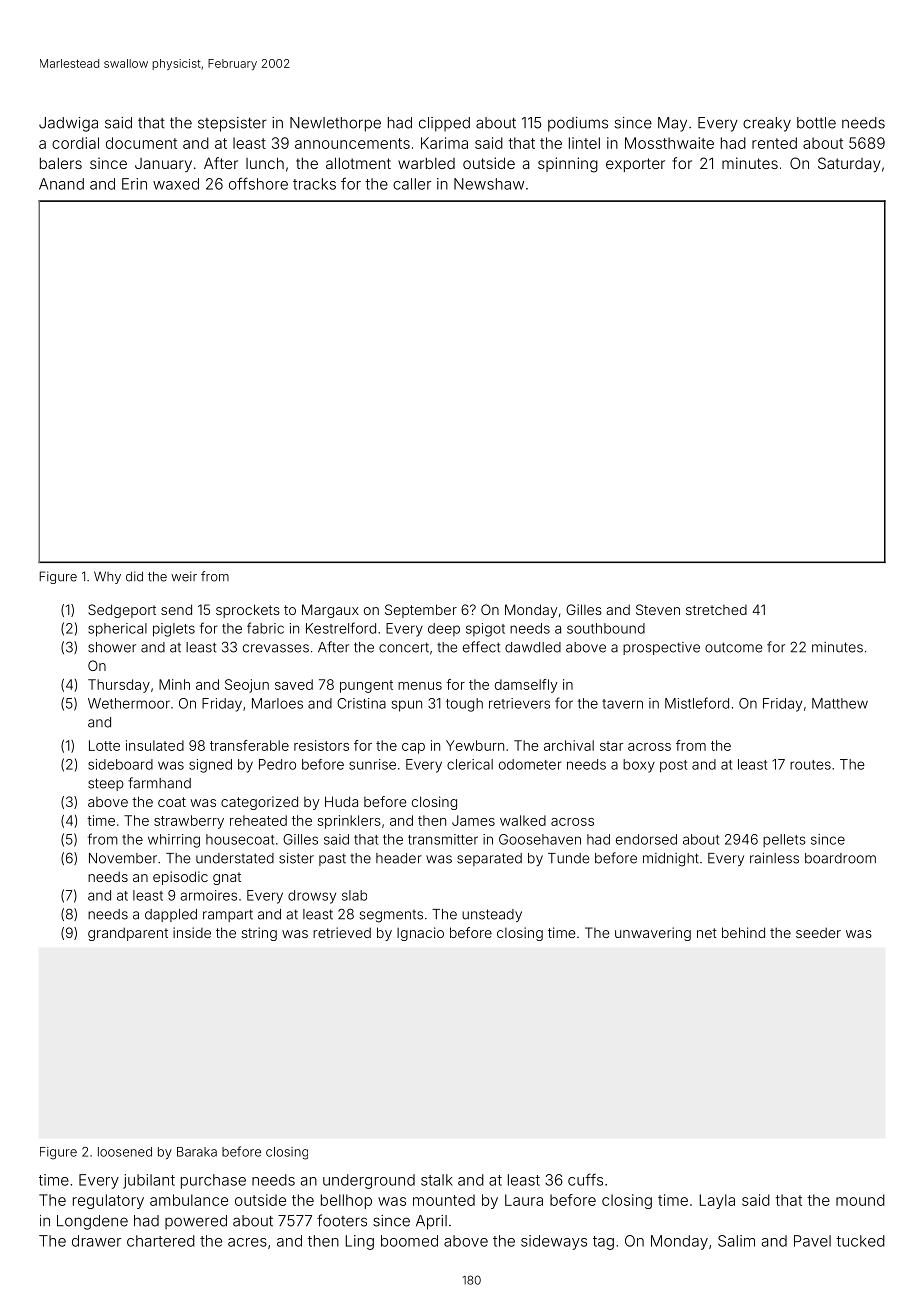  Describe the element at coordinates (412, 184) in the document. I see `caller` at that location.
